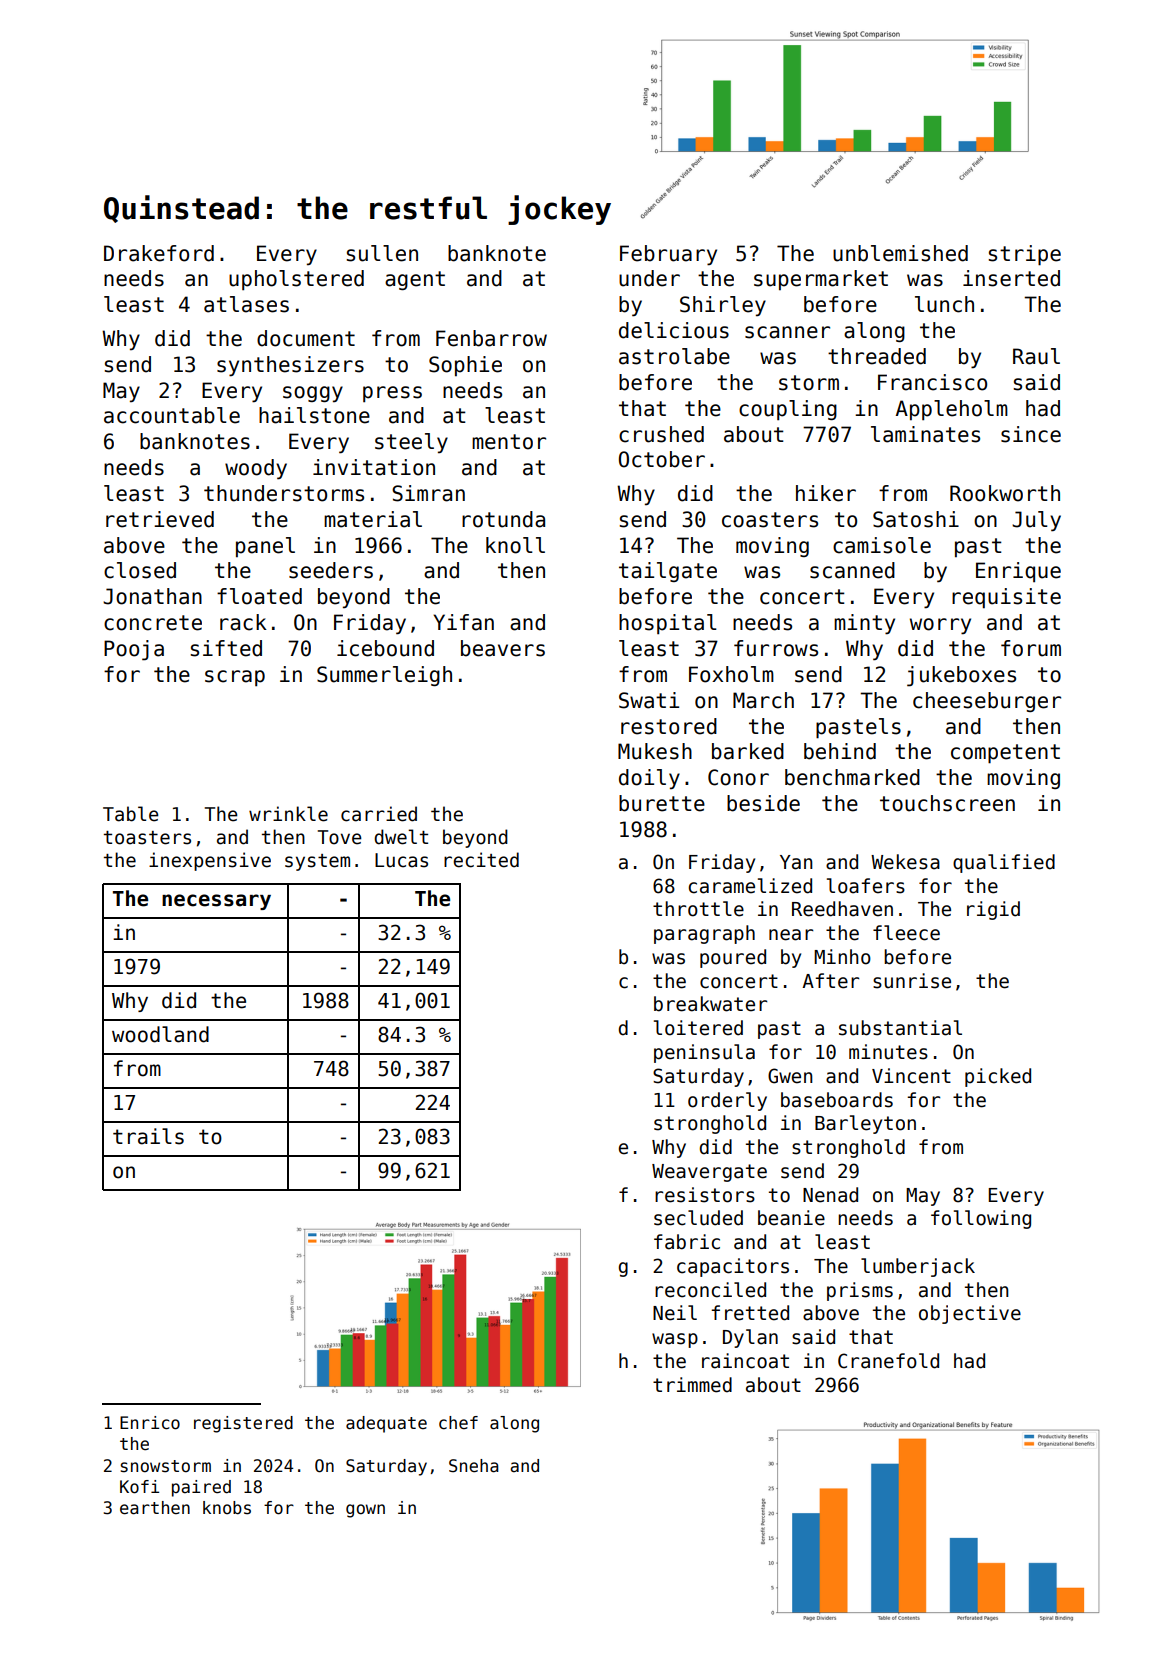  What do you see at coordinates (649, 779) in the screenshot?
I see `doily` at bounding box center [649, 779].
